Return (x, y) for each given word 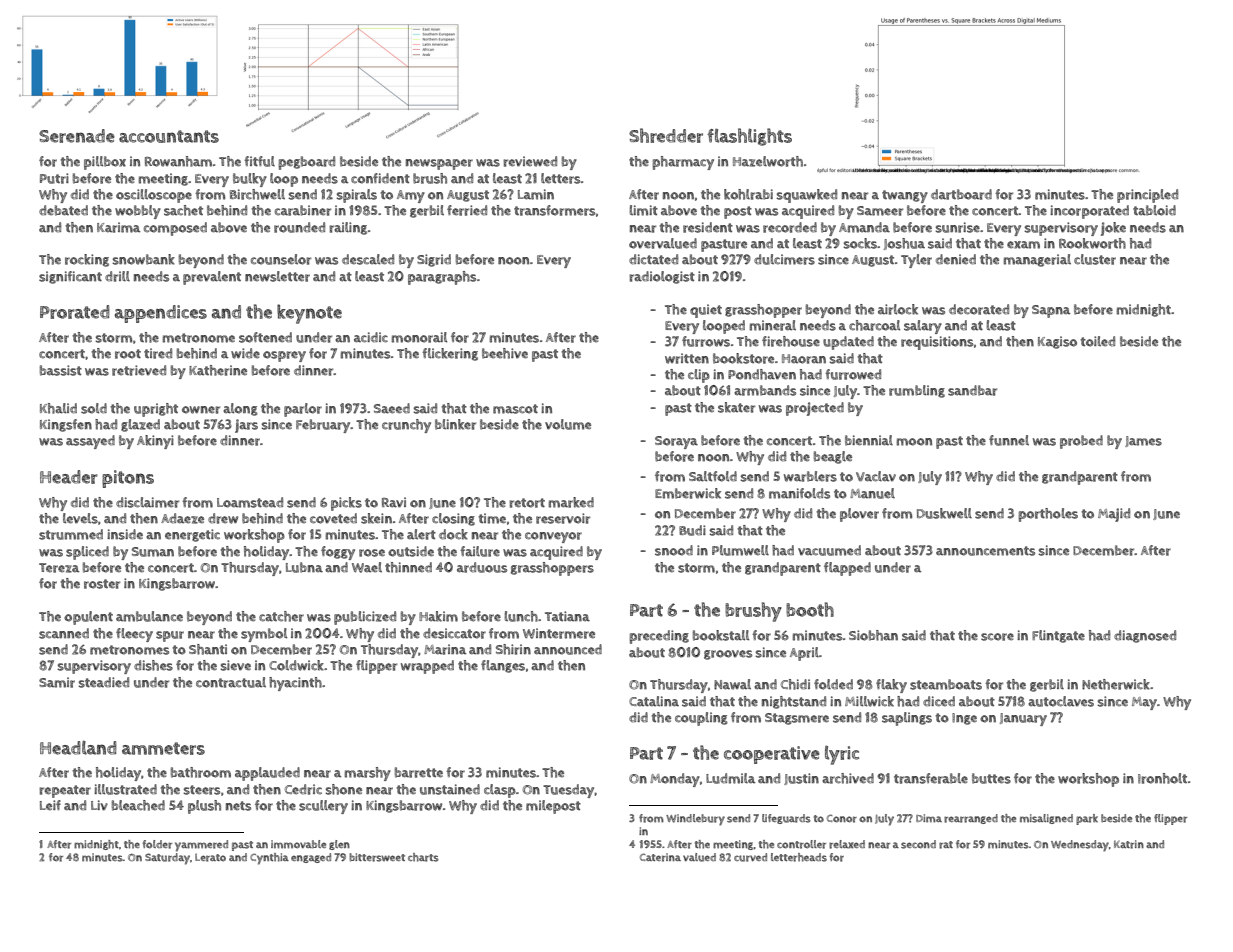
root (128, 354)
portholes (1048, 515)
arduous (482, 567)
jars (246, 426)
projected (815, 409)
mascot (515, 409)
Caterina (660, 857)
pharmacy (683, 163)
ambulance (149, 616)
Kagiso (1057, 342)
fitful (259, 161)
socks (860, 243)
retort (527, 503)
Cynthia (269, 859)
